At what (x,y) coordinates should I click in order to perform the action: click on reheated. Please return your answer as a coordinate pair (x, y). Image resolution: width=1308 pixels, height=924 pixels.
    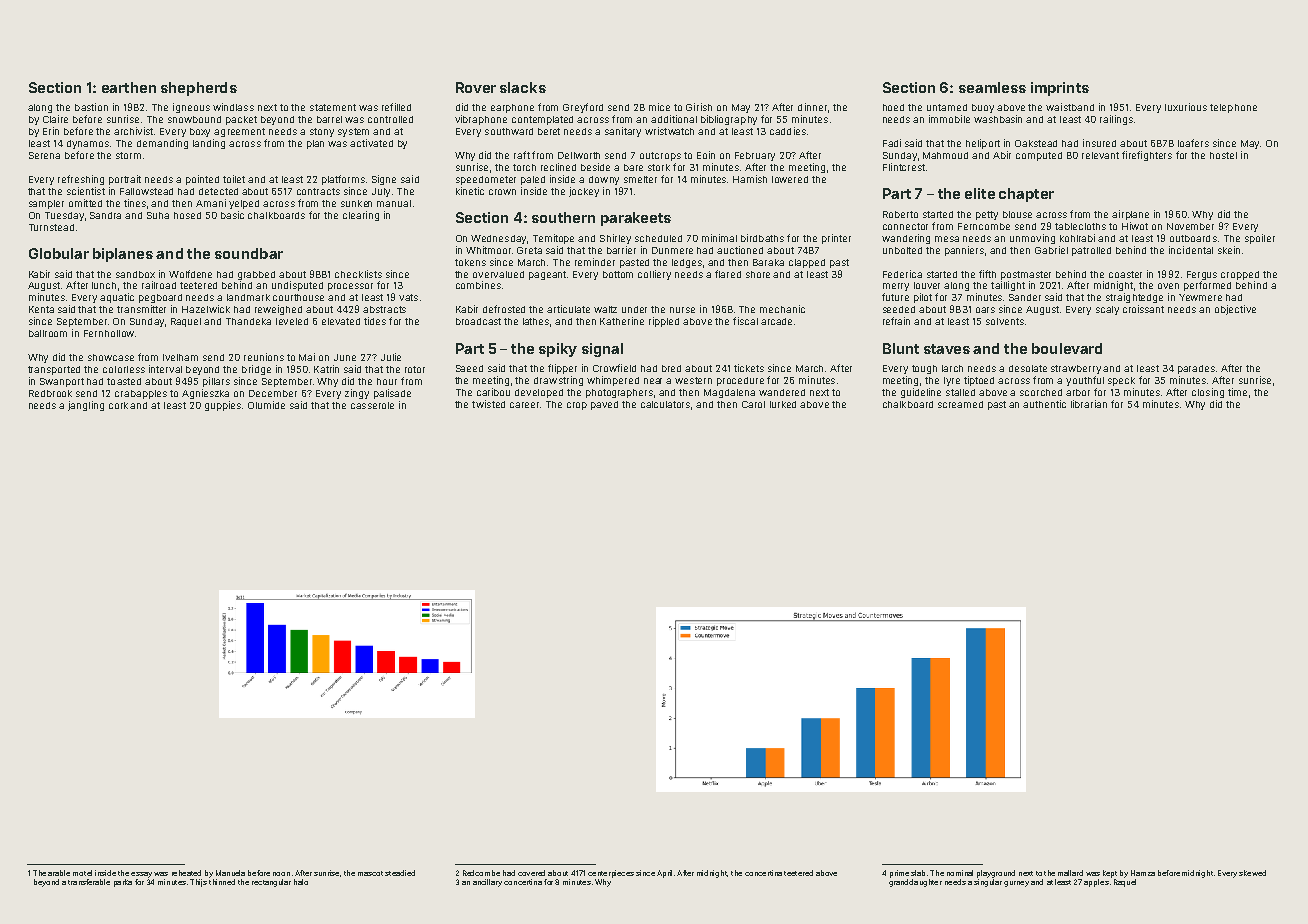
    Looking at the image, I should click on (186, 873).
